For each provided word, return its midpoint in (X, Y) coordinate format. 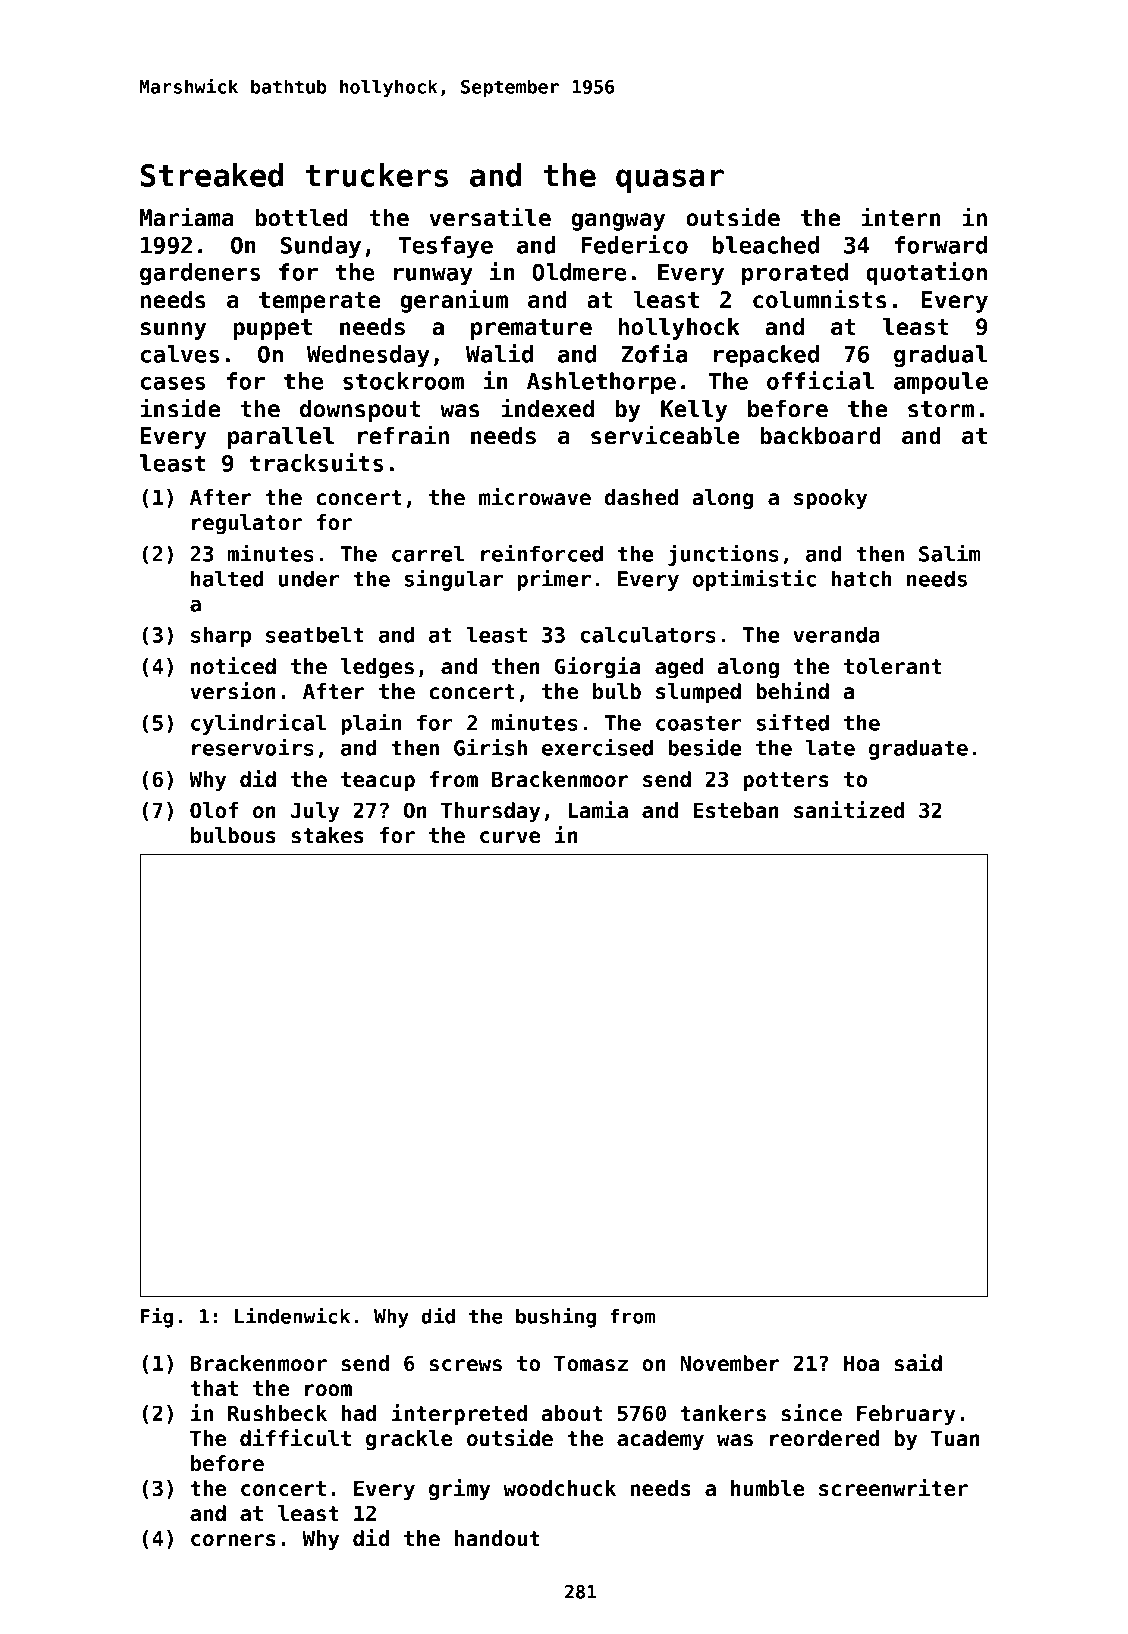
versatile (490, 217)
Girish (490, 747)
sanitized (849, 810)
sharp (221, 636)
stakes (328, 835)
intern (901, 217)
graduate (918, 749)
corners (233, 1540)
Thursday (490, 812)
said (918, 1363)
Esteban (736, 810)
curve (510, 837)
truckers (376, 175)
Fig (156, 1317)
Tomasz (591, 1364)
